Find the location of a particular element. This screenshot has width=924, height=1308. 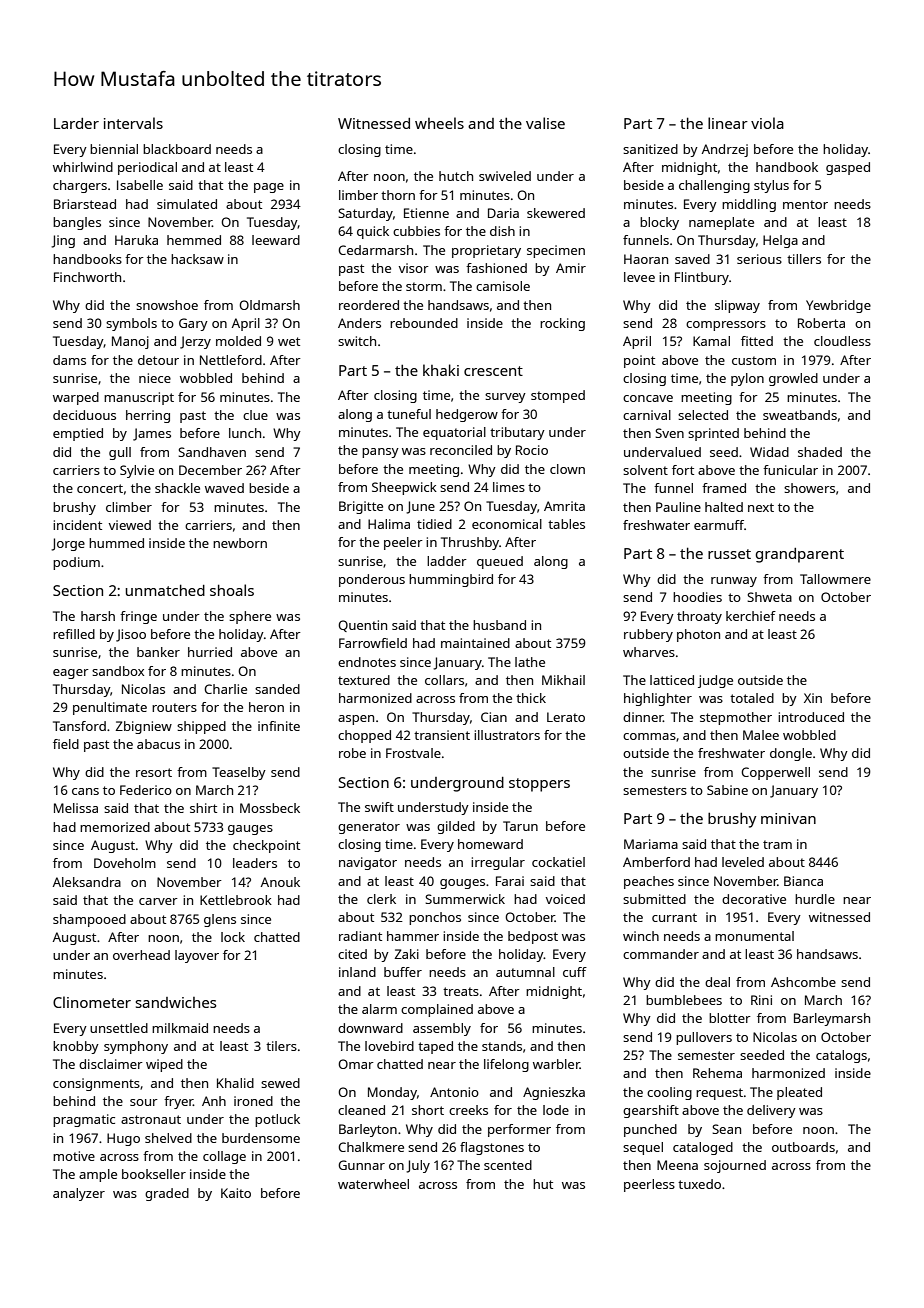

December is located at coordinates (210, 470).
